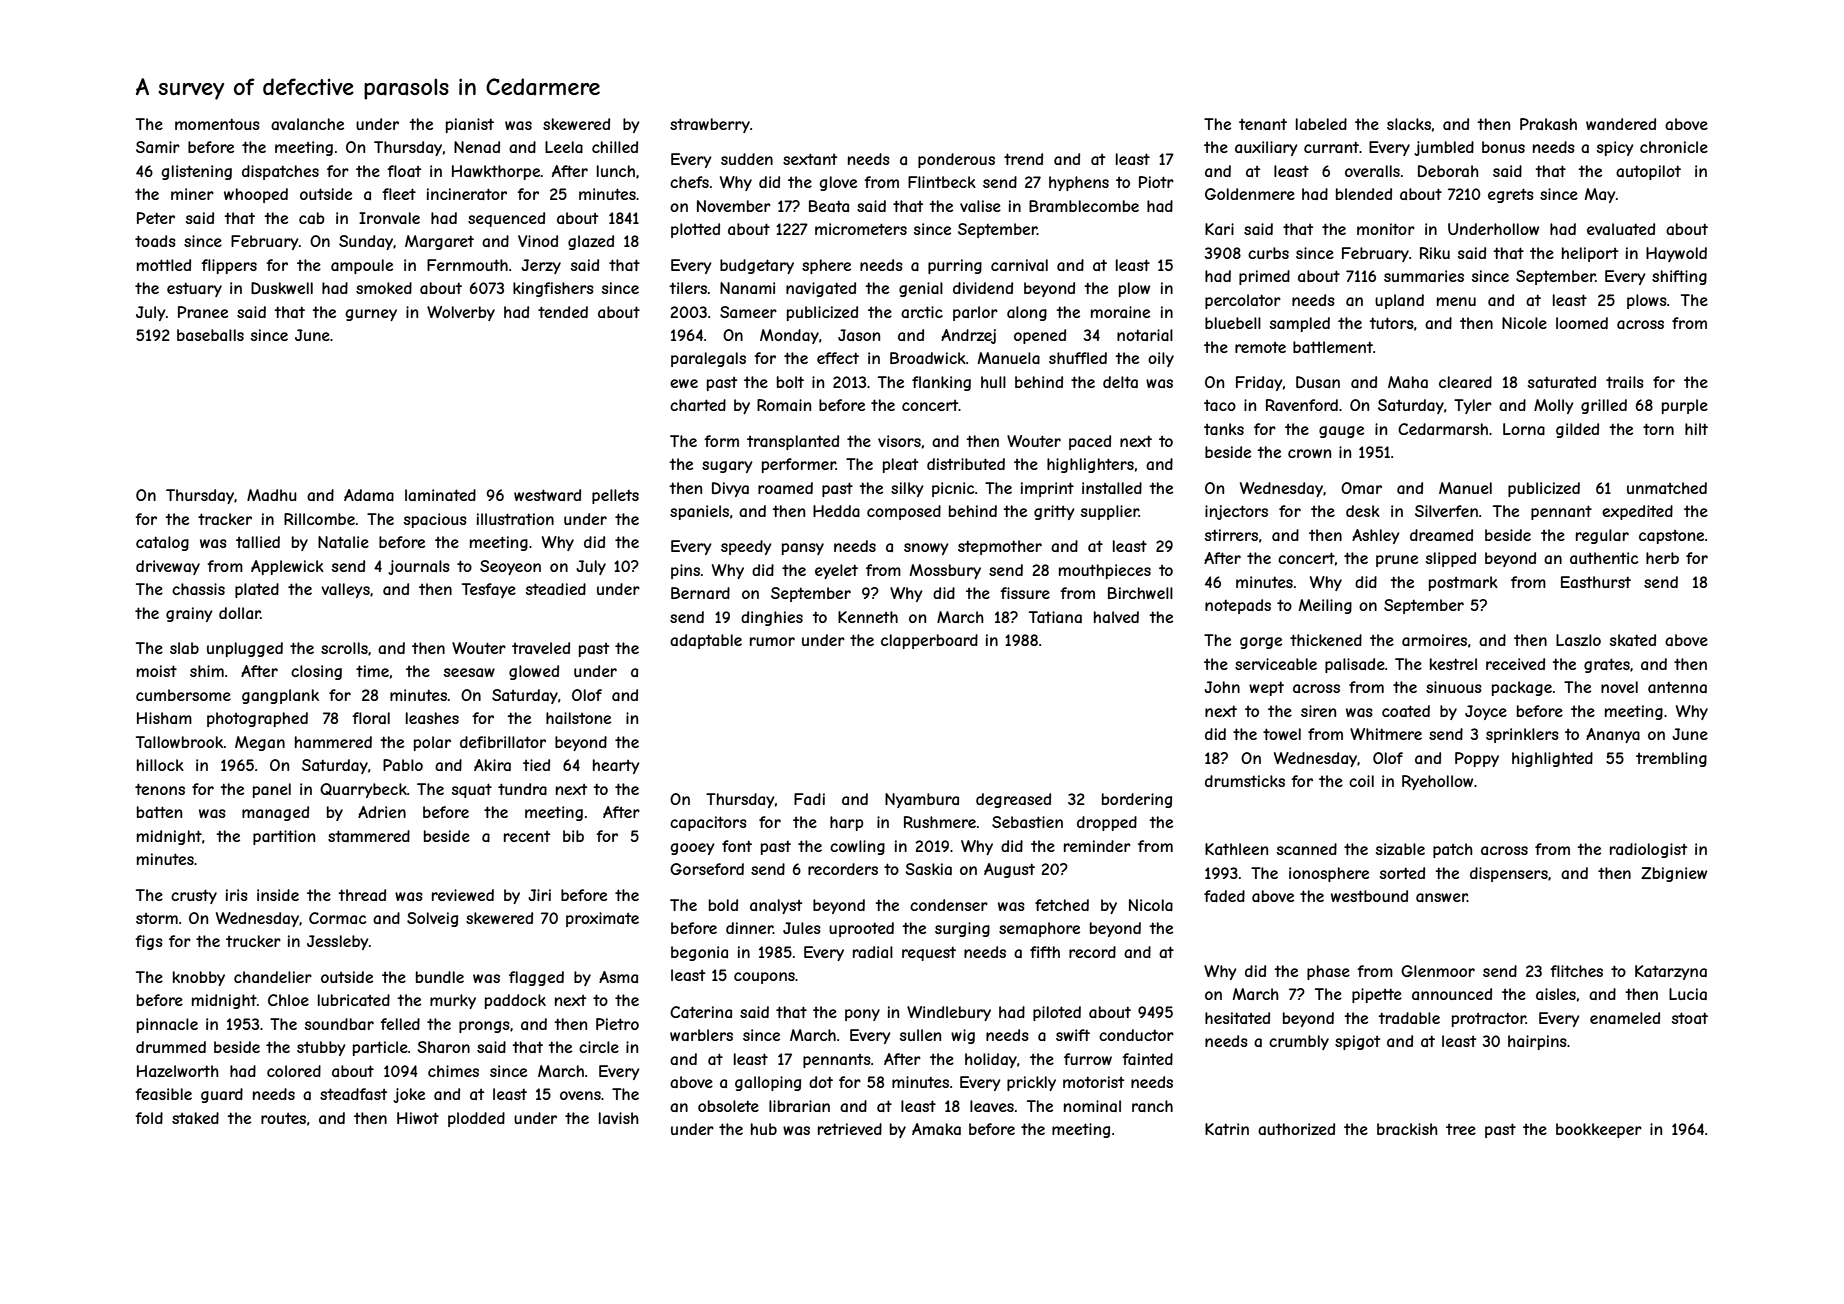 This screenshot has width=1844, height=1304. Describe the element at coordinates (199, 978) in the screenshot. I see `knobby` at that location.
